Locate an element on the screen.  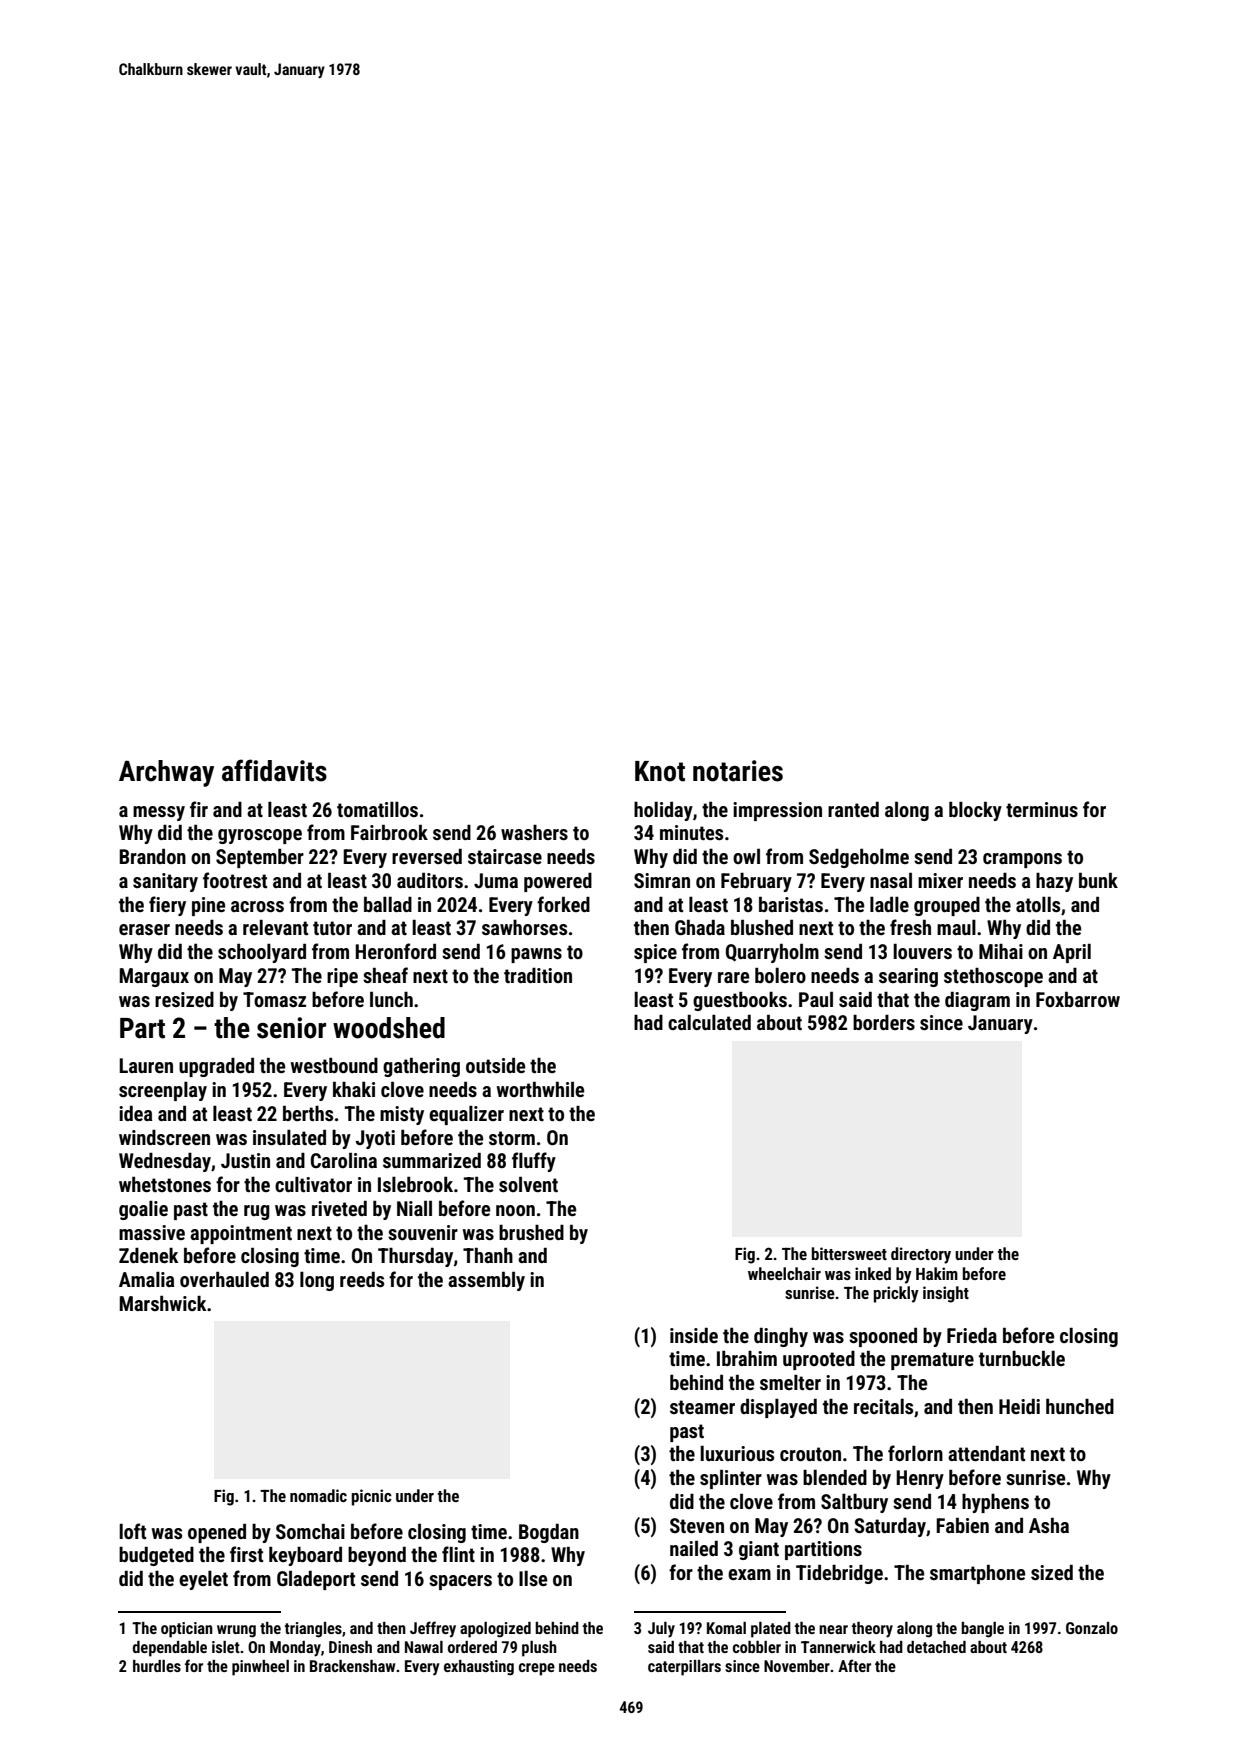
Paul is located at coordinates (816, 999).
